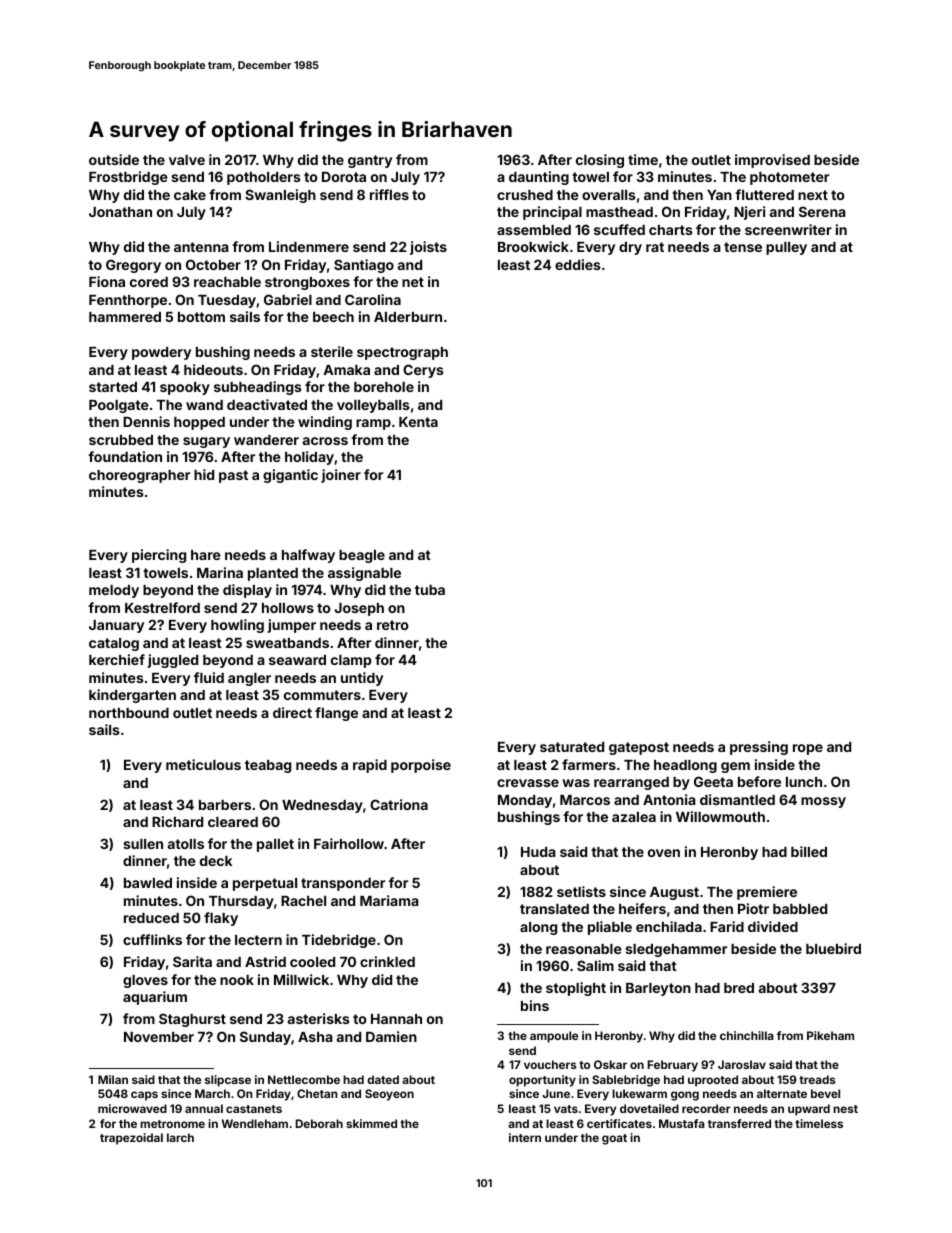 This image has height=1233, width=952. I want to click on Cerys, so click(423, 371).
